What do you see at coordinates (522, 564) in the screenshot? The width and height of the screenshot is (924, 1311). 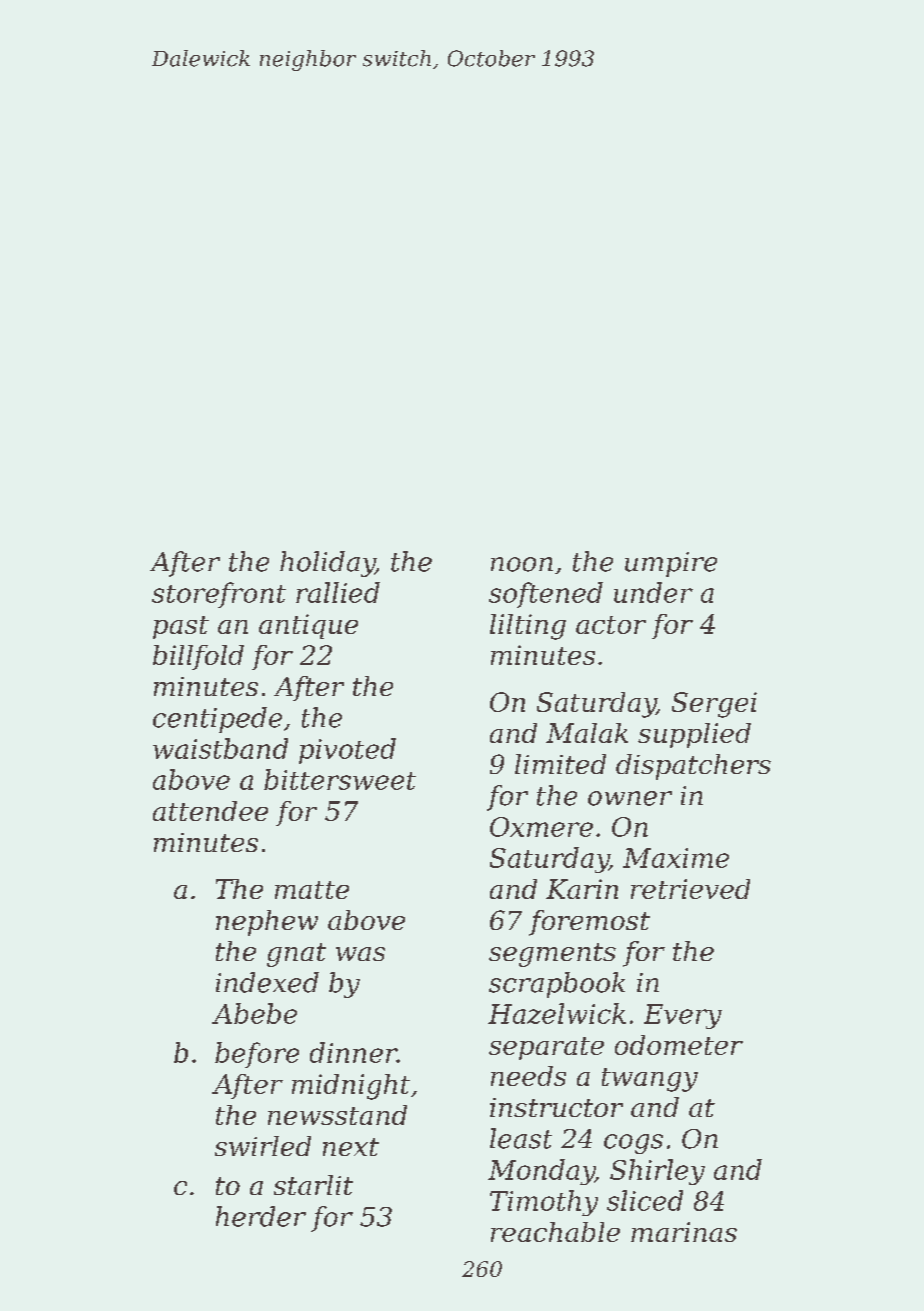 I see `noon` at bounding box center [522, 564].
